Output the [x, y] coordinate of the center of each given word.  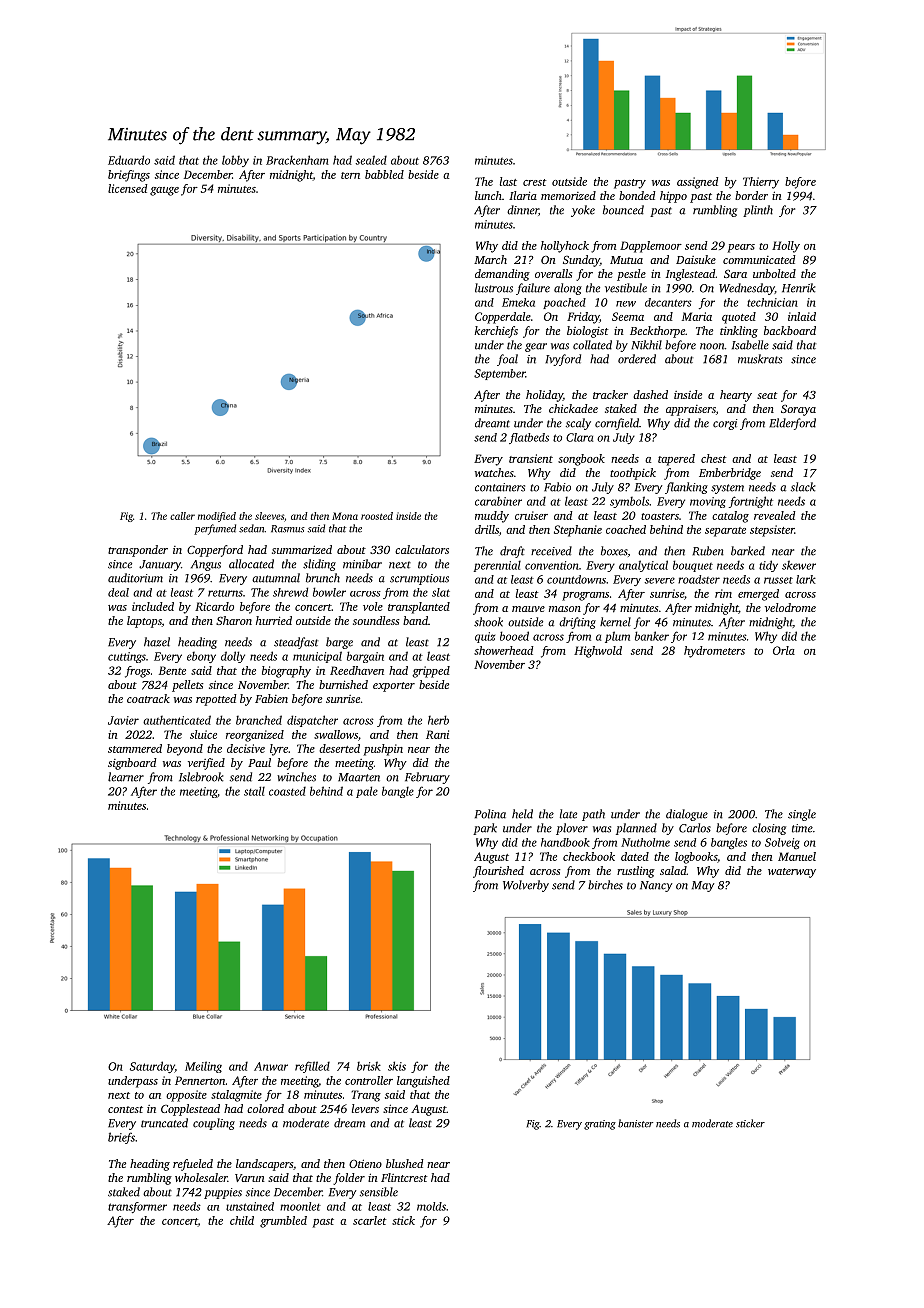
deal [118, 592]
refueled [193, 1165]
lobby [235, 161]
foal [507, 360]
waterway [792, 873]
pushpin [383, 750]
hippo [673, 197]
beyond [185, 750]
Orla [784, 650]
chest [713, 458]
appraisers [691, 410]
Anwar [271, 1066]
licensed [128, 188]
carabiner [498, 501]
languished [423, 1082]
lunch [488, 195]
